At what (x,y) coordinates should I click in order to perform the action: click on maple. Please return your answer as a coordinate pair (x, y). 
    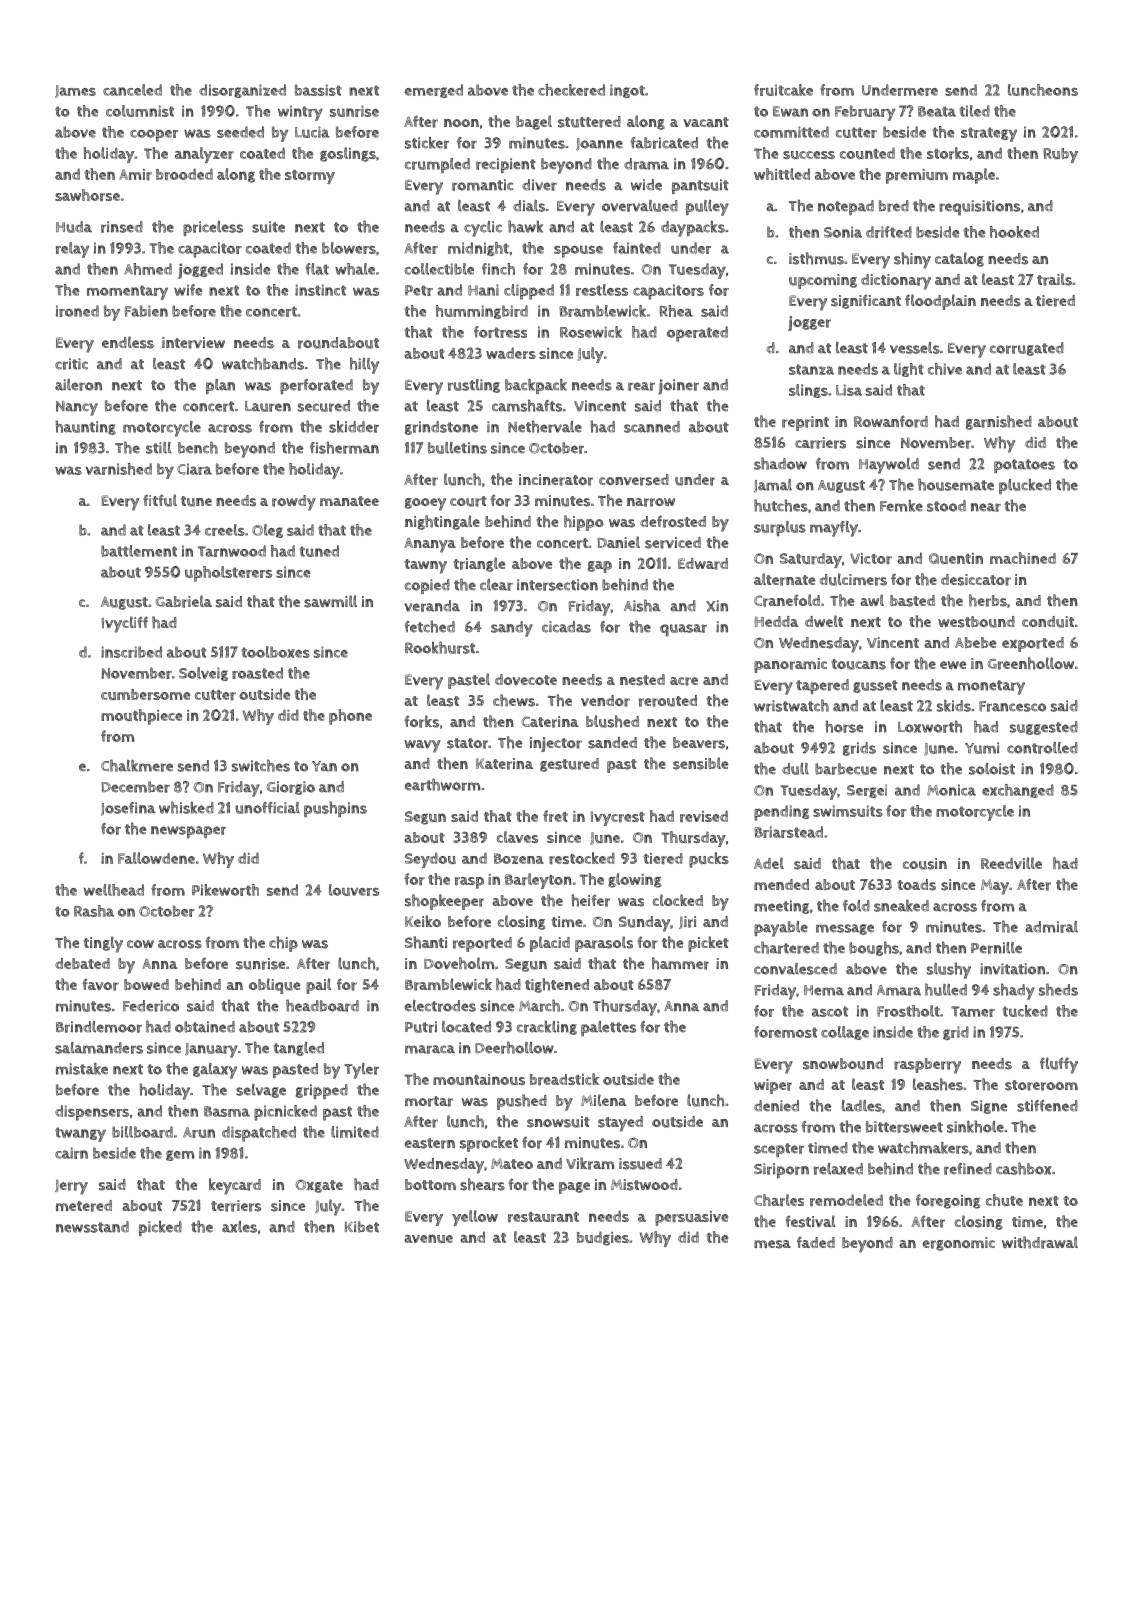
    Looking at the image, I should click on (974, 176).
